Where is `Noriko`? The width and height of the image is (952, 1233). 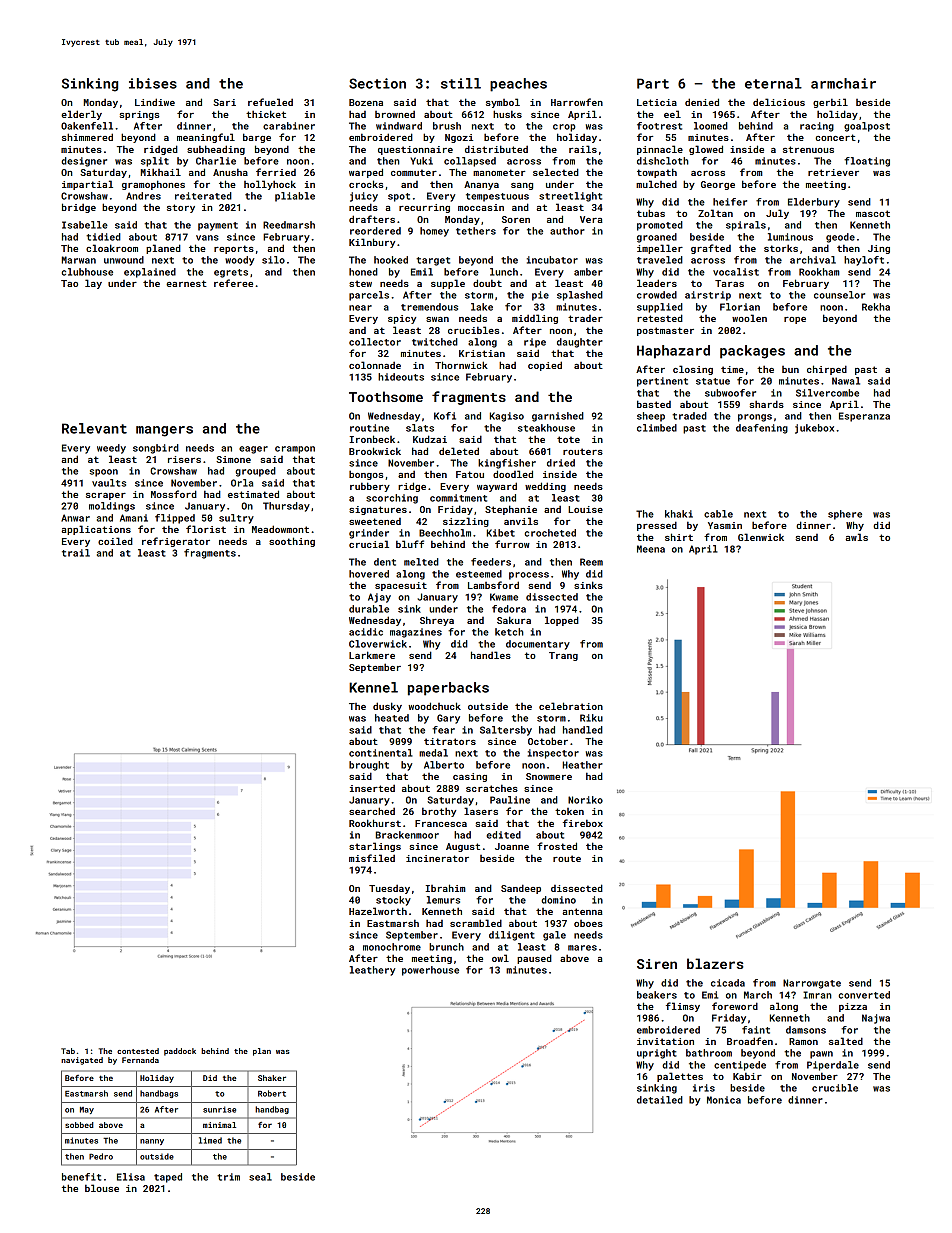
Noriko is located at coordinates (585, 800).
